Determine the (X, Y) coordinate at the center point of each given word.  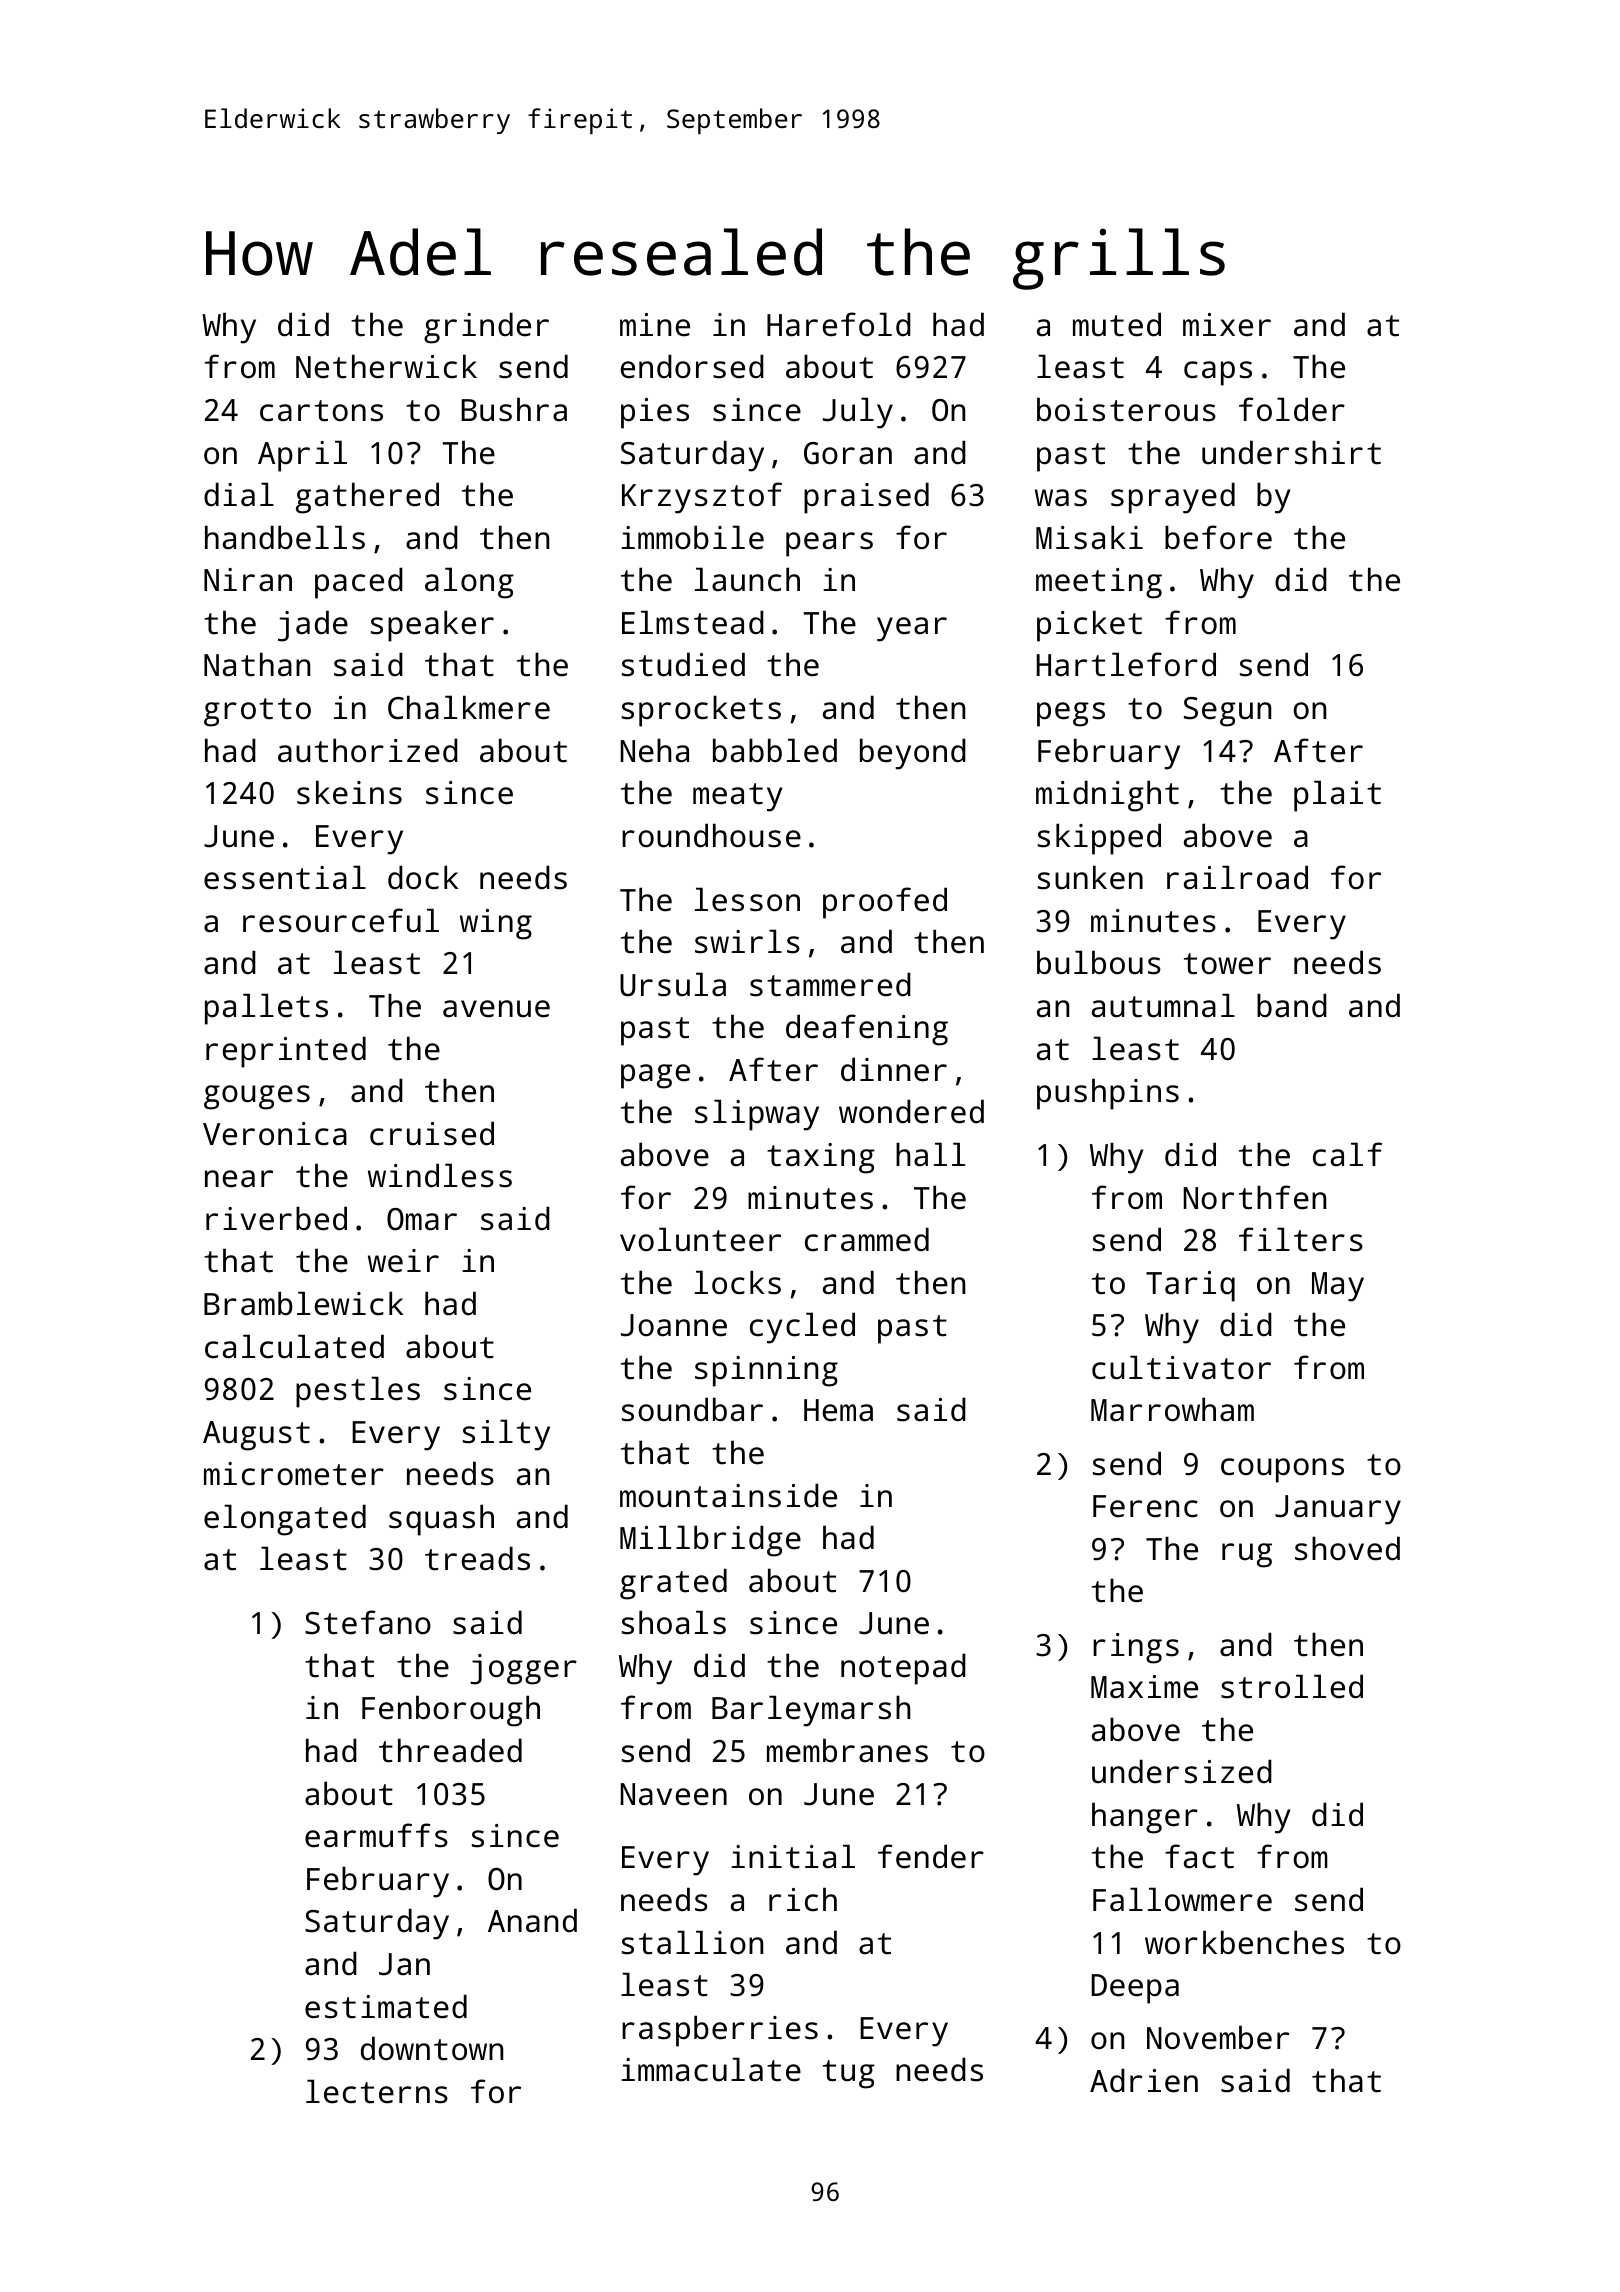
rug (1247, 1555)
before (1218, 537)
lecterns (377, 2091)
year (912, 629)
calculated (294, 1346)
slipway (757, 1115)
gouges (257, 1097)
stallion (692, 1942)
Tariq (1190, 1286)
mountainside (728, 1495)
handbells (285, 537)
